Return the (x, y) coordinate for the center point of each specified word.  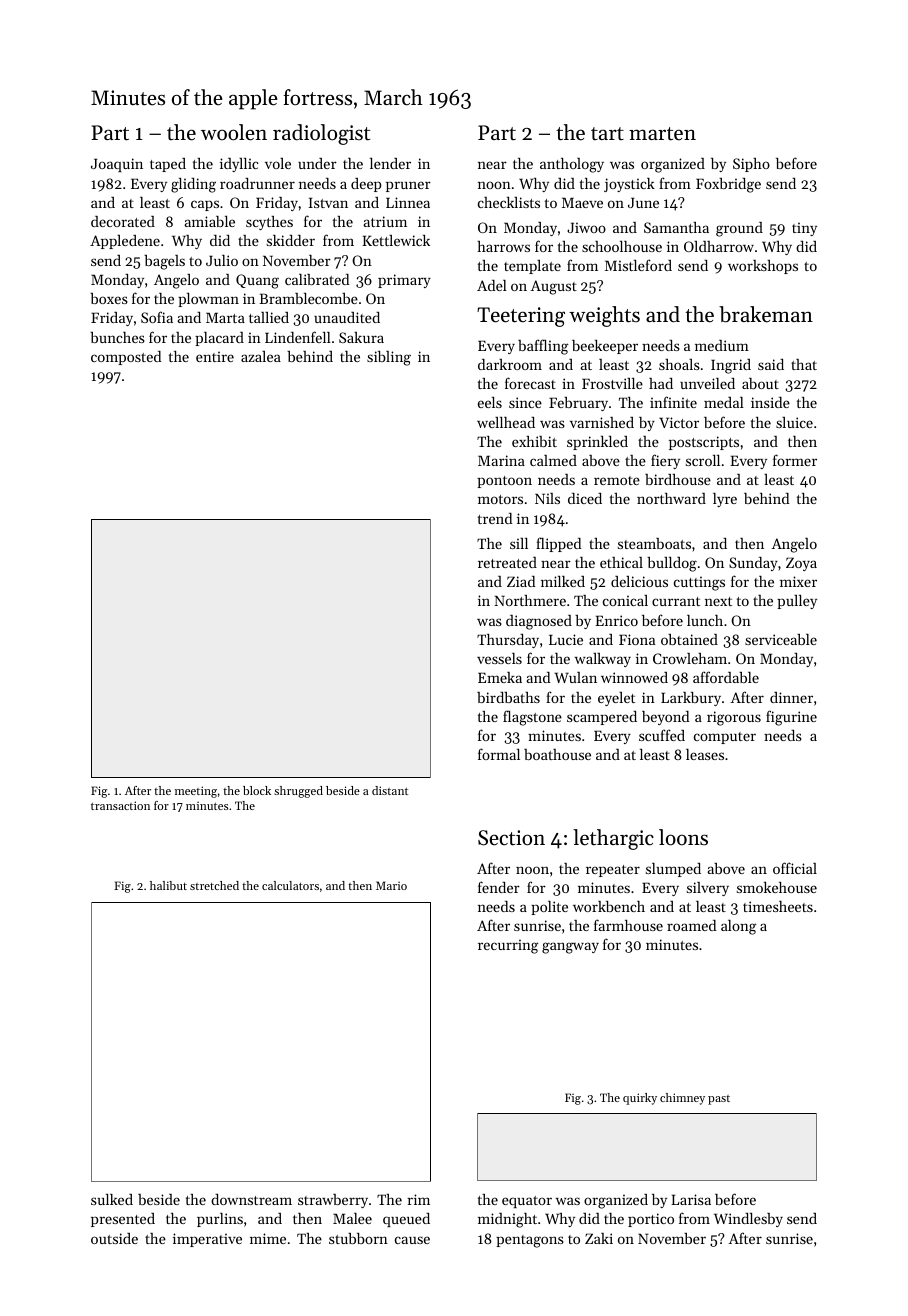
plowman (208, 300)
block (257, 790)
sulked (112, 1199)
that (804, 364)
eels (490, 402)
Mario (391, 885)
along (739, 927)
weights (604, 316)
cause (412, 1240)
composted (126, 358)
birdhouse (678, 479)
